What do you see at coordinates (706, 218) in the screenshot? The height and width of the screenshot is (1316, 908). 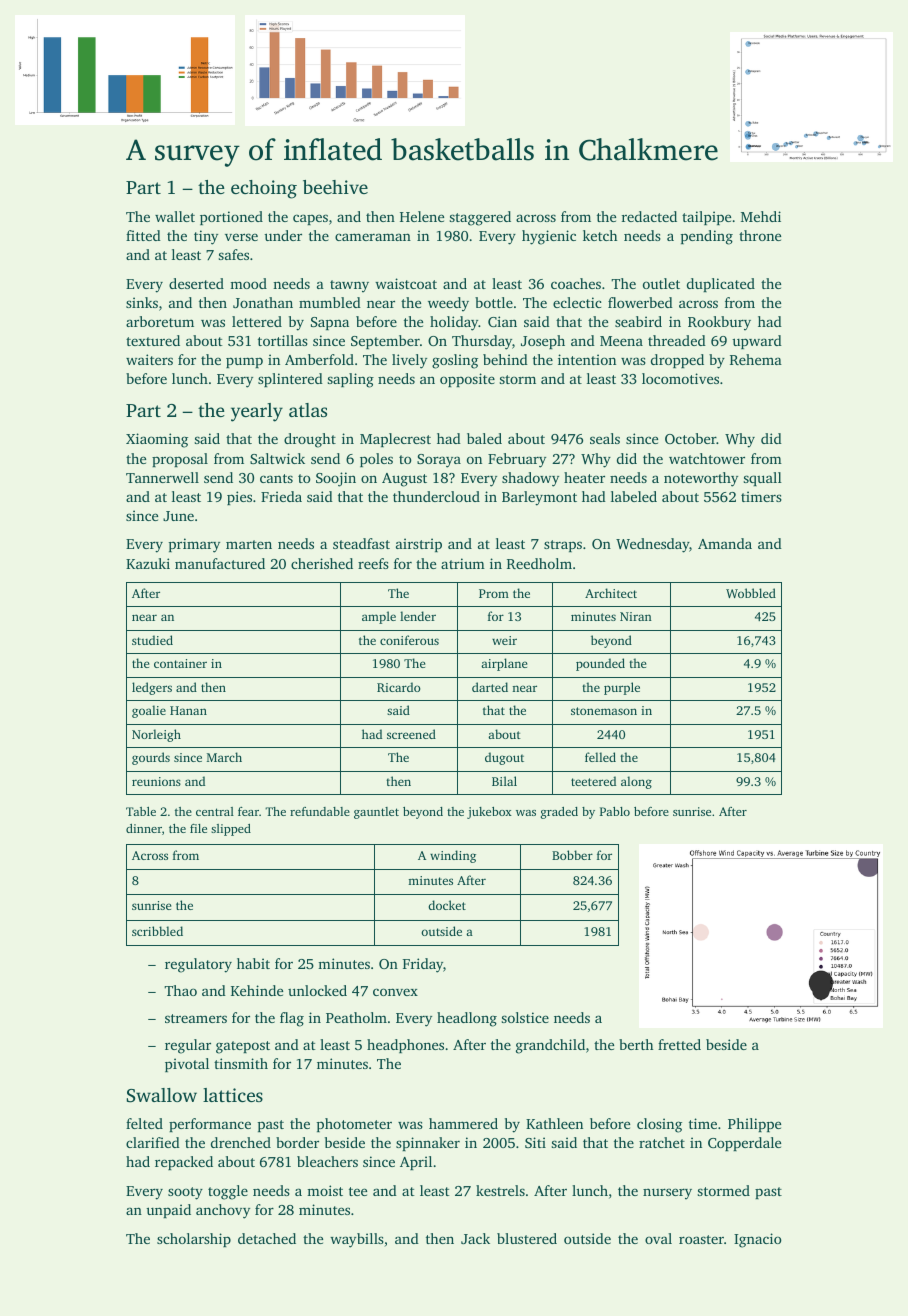 I see `tailpipe` at bounding box center [706, 218].
